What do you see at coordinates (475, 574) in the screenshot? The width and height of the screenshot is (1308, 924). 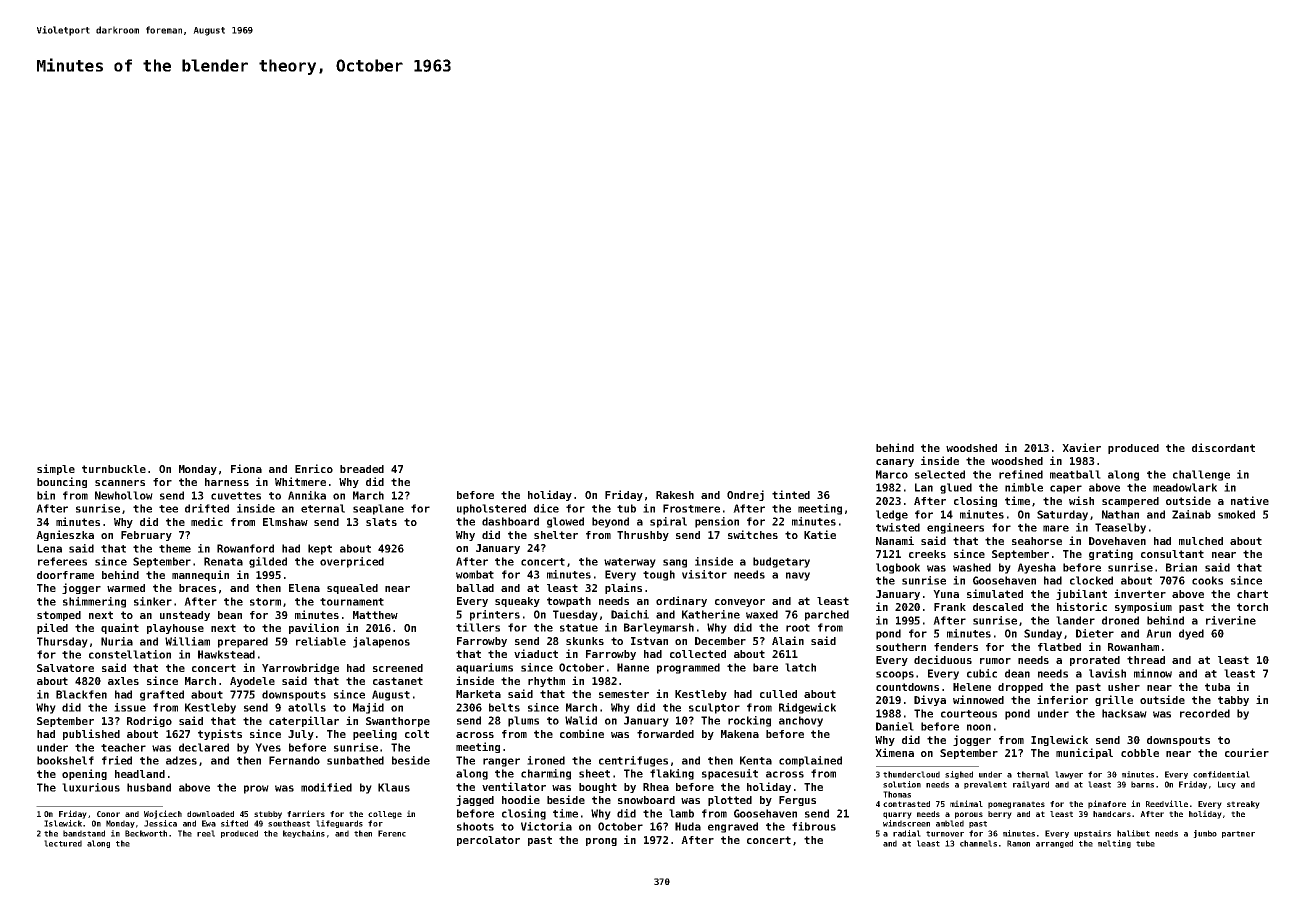 I see `wombat` at bounding box center [475, 574].
